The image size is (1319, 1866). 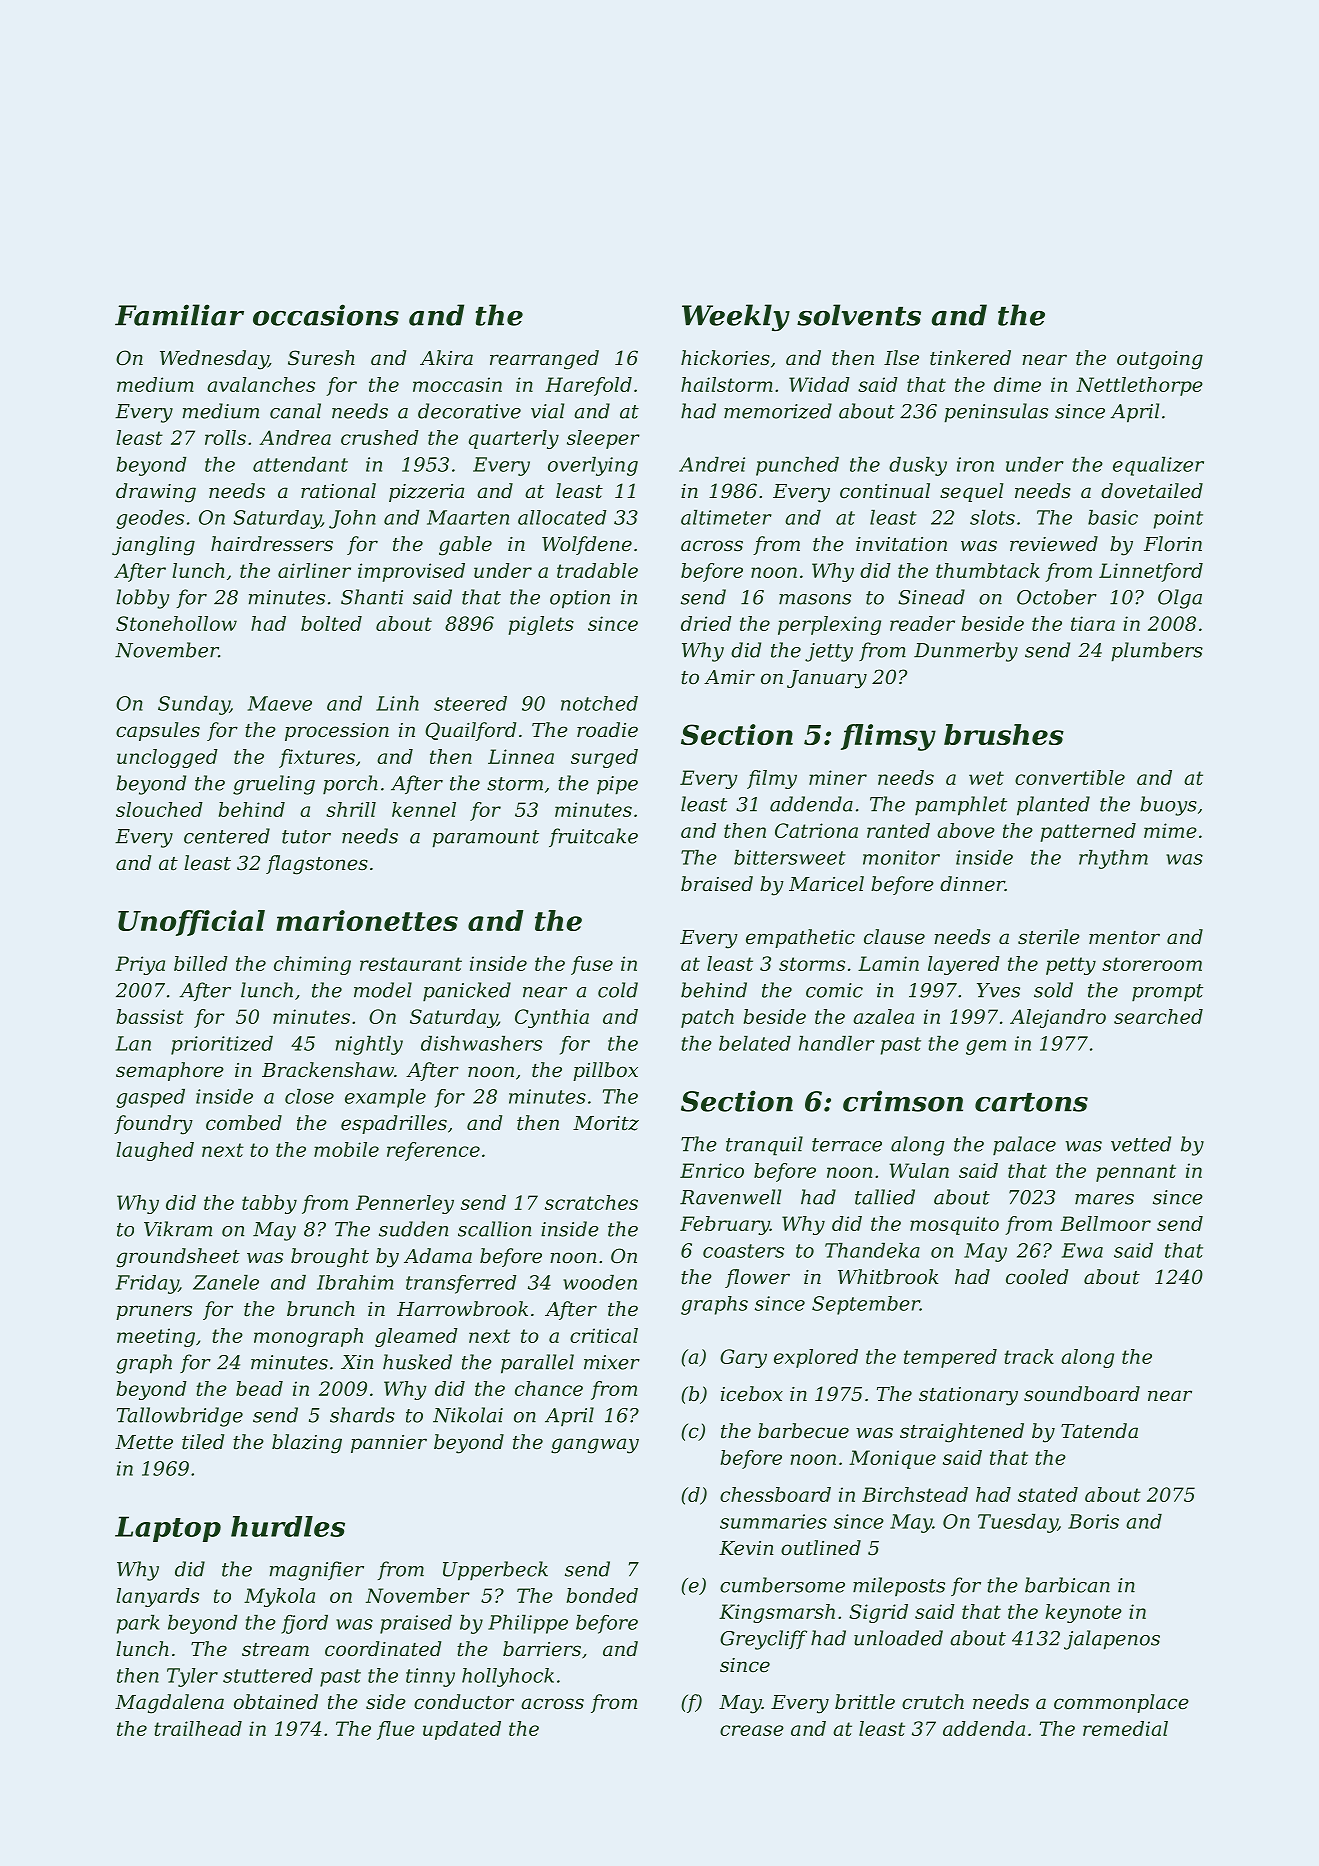 I want to click on meeting, so click(x=156, y=1337).
